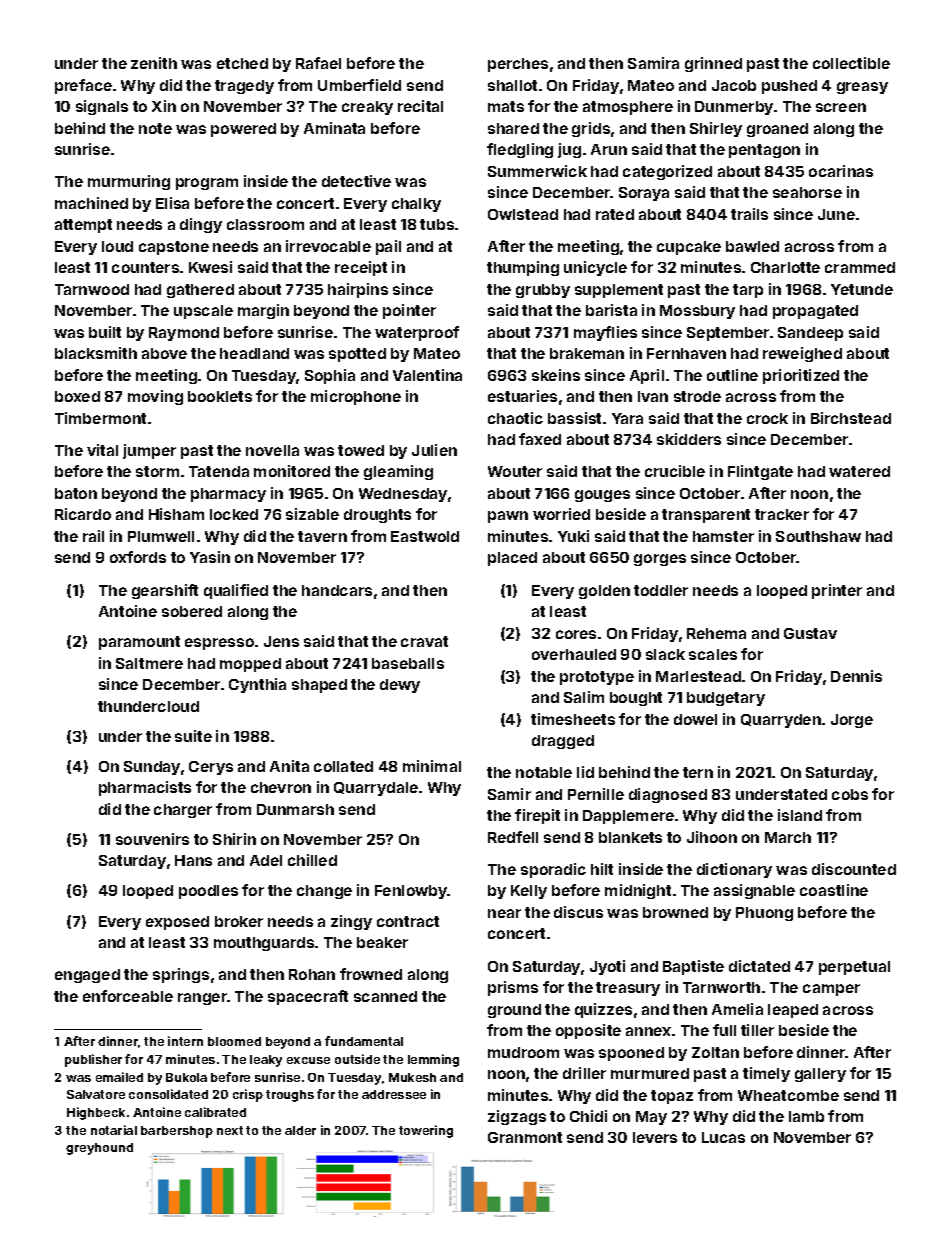  I want to click on Granmont, so click(525, 1137).
